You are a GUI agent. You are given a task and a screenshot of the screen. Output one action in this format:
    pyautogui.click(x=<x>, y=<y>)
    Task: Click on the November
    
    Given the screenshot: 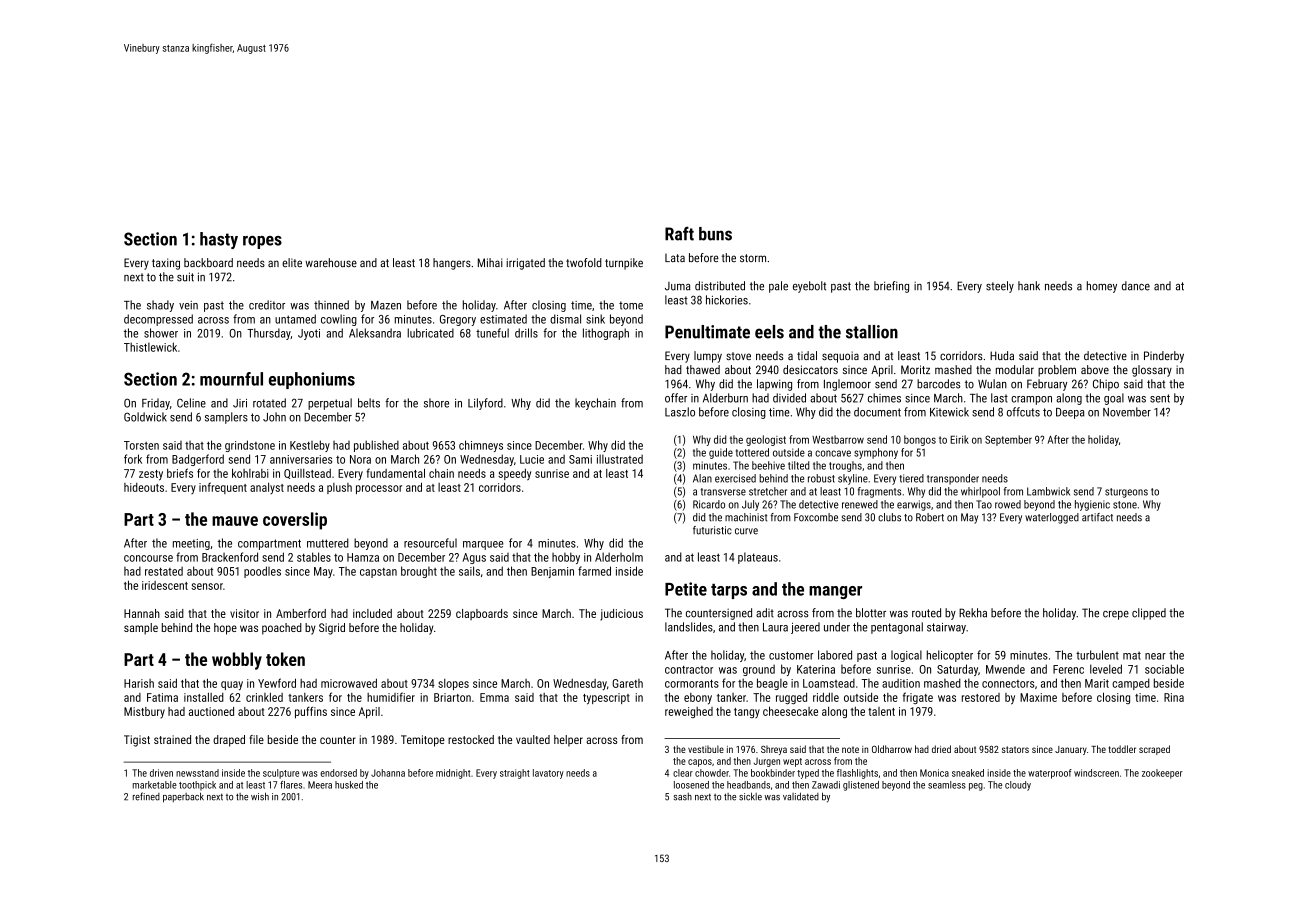 What is the action you would take?
    pyautogui.click(x=1127, y=412)
